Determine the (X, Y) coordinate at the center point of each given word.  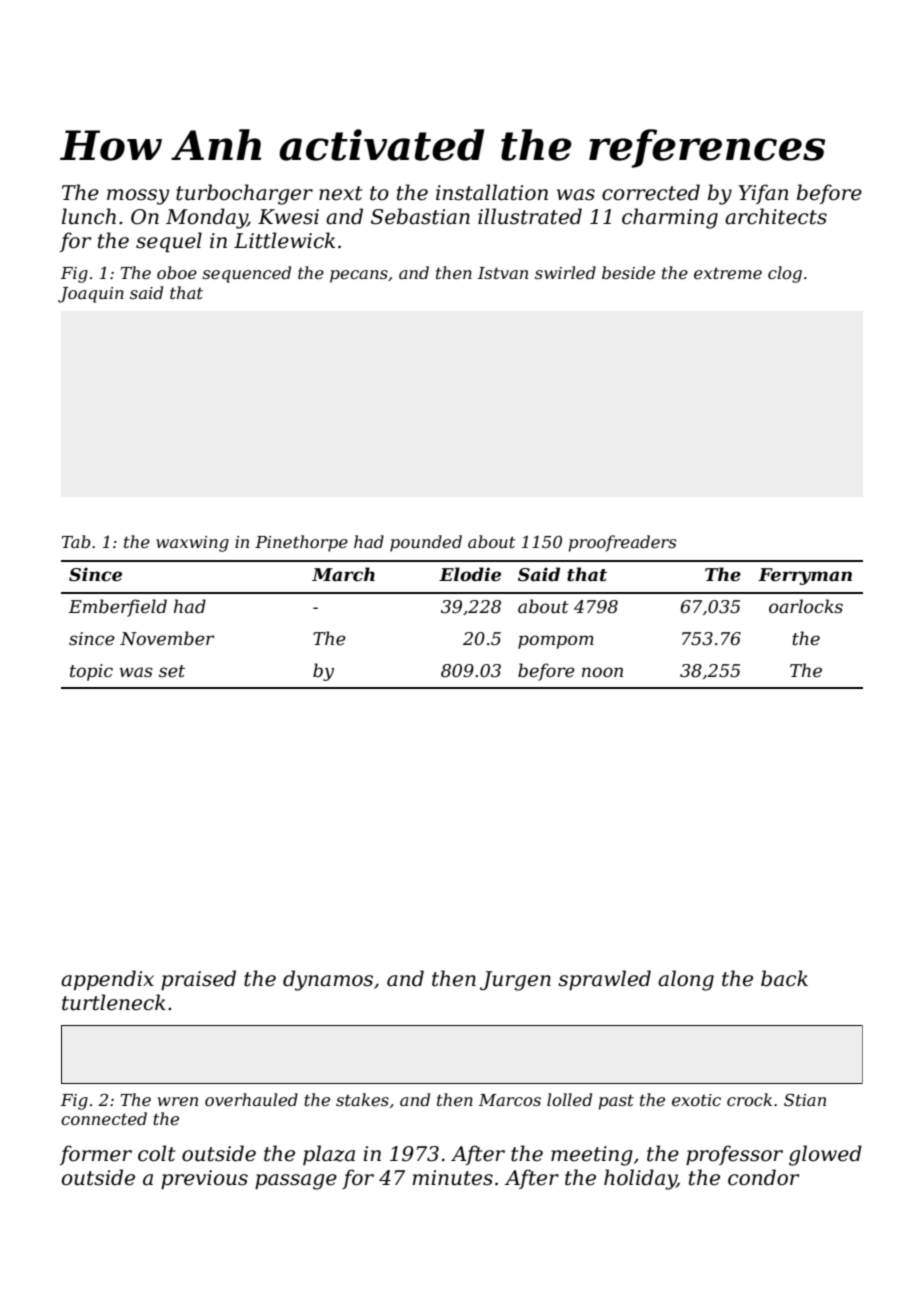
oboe (177, 272)
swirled (565, 272)
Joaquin (91, 295)
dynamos (328, 980)
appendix (107, 980)
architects (776, 216)
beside (628, 272)
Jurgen (515, 981)
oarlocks (806, 606)
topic (91, 672)
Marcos (510, 1100)
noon (602, 672)
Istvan (503, 273)
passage (296, 1182)
